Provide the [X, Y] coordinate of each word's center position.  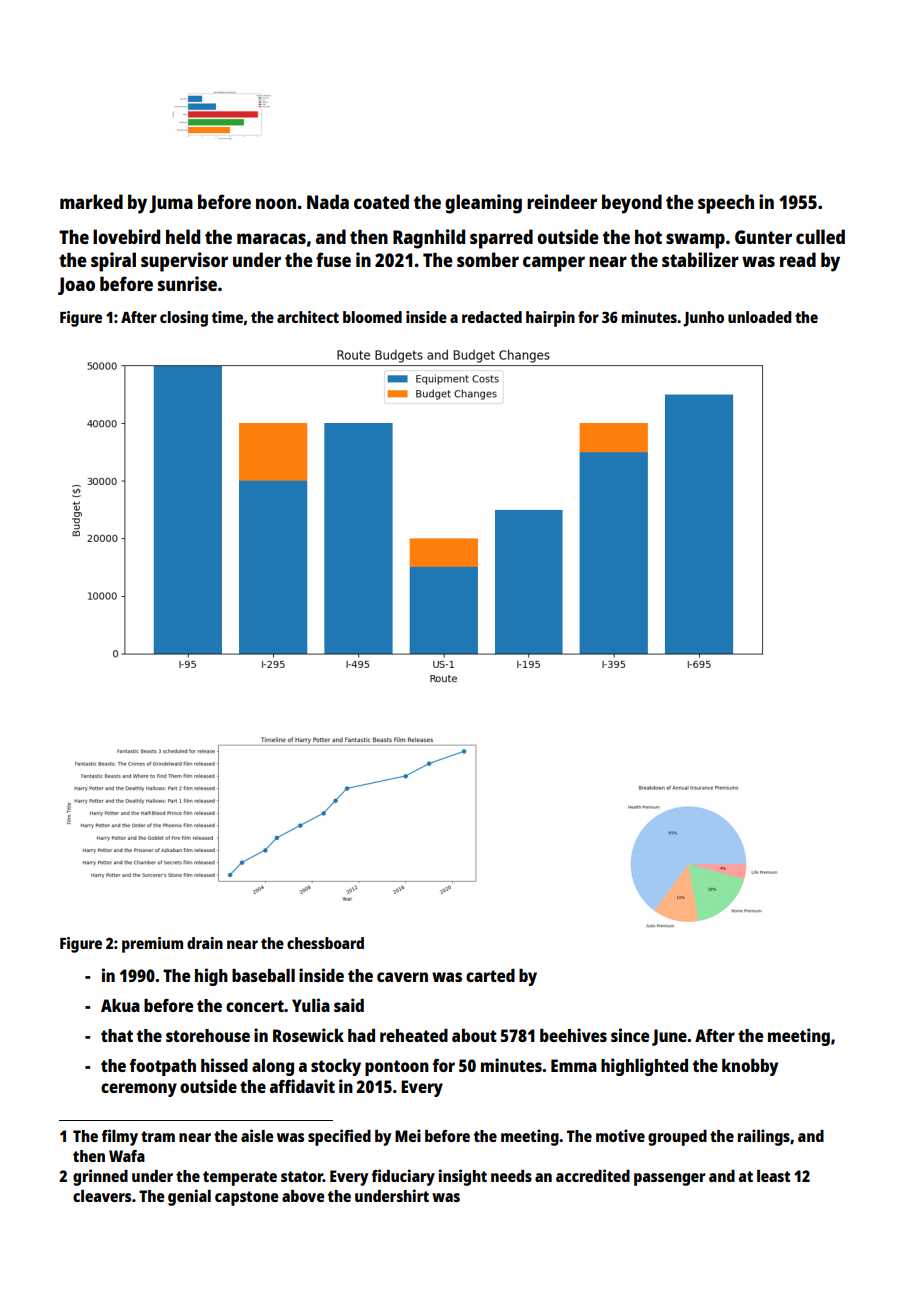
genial [189, 1197]
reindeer [562, 201]
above [303, 1196]
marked [91, 201]
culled [820, 236]
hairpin [550, 319]
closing [184, 319]
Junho [703, 319]
